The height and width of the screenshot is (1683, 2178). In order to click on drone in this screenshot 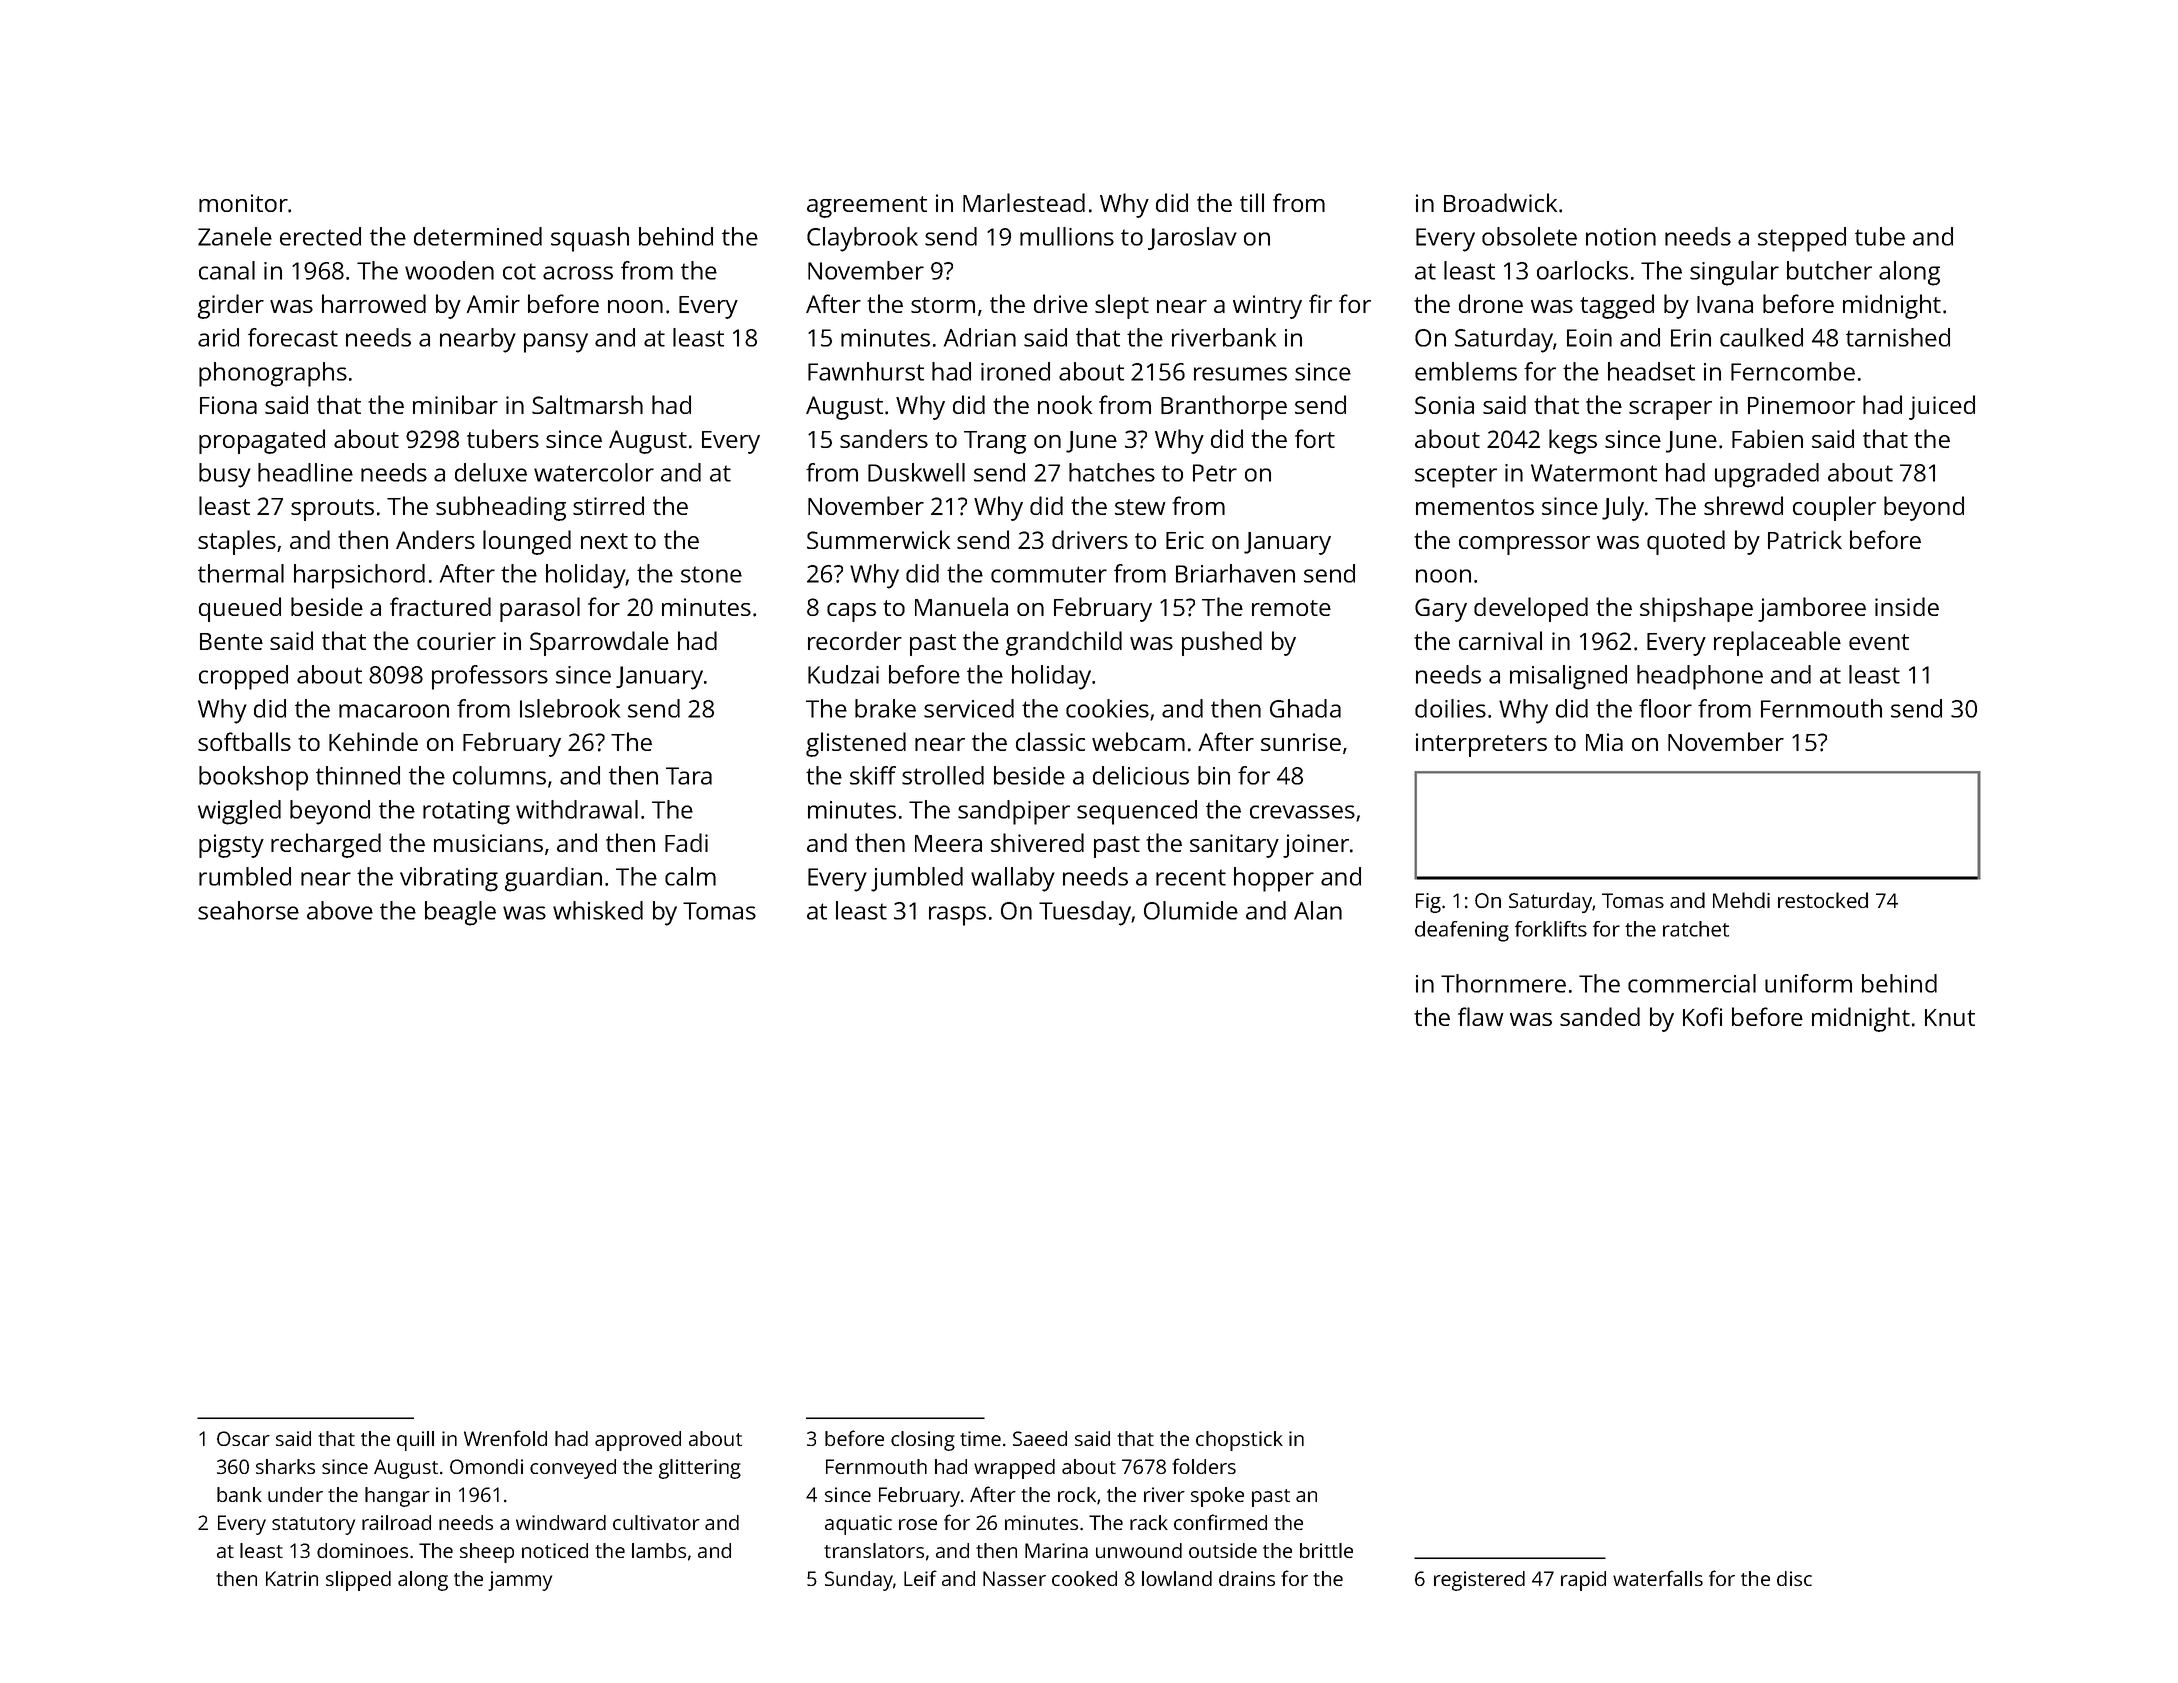, I will do `click(1491, 303)`.
